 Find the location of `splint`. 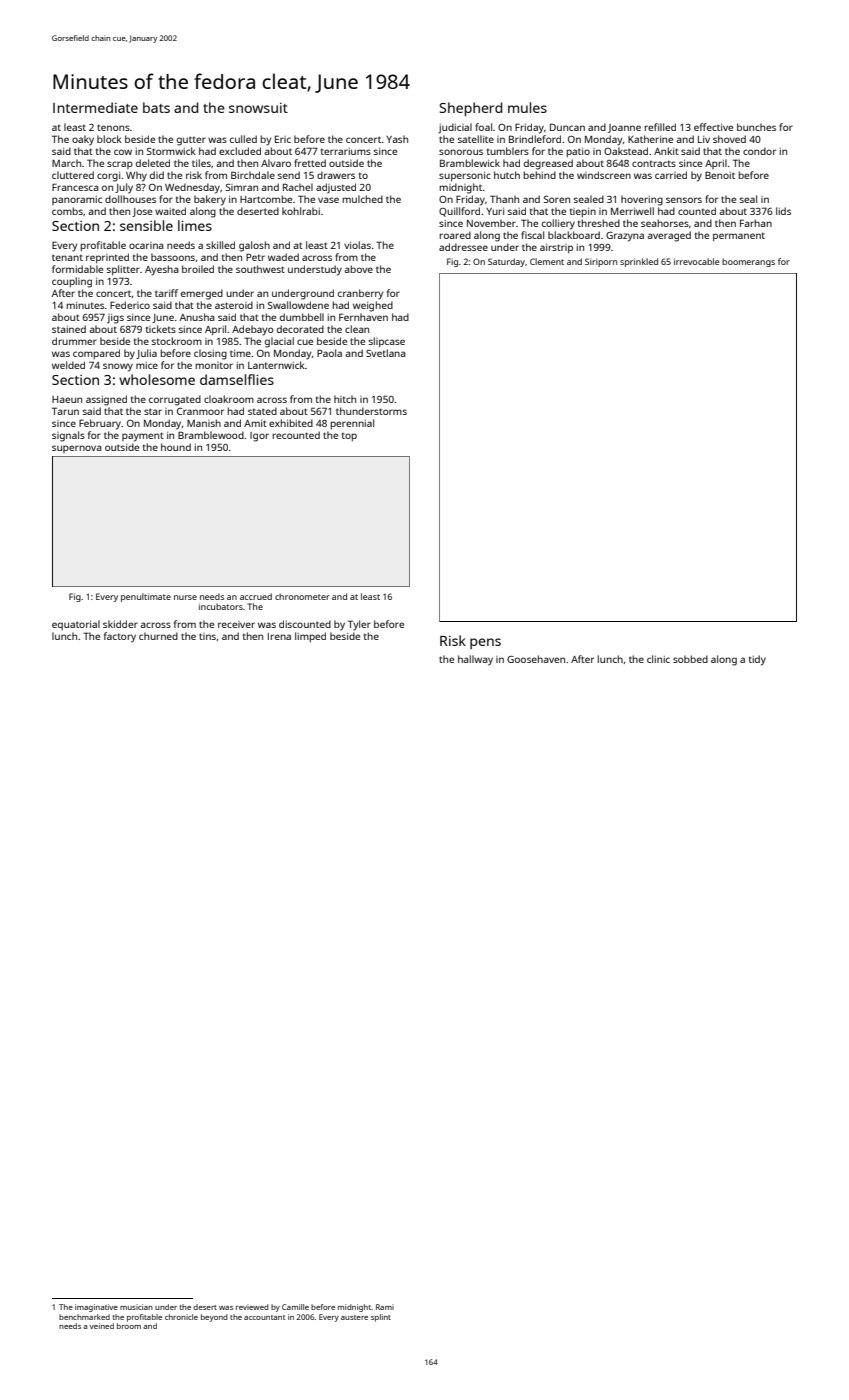

splint is located at coordinates (381, 1318).
